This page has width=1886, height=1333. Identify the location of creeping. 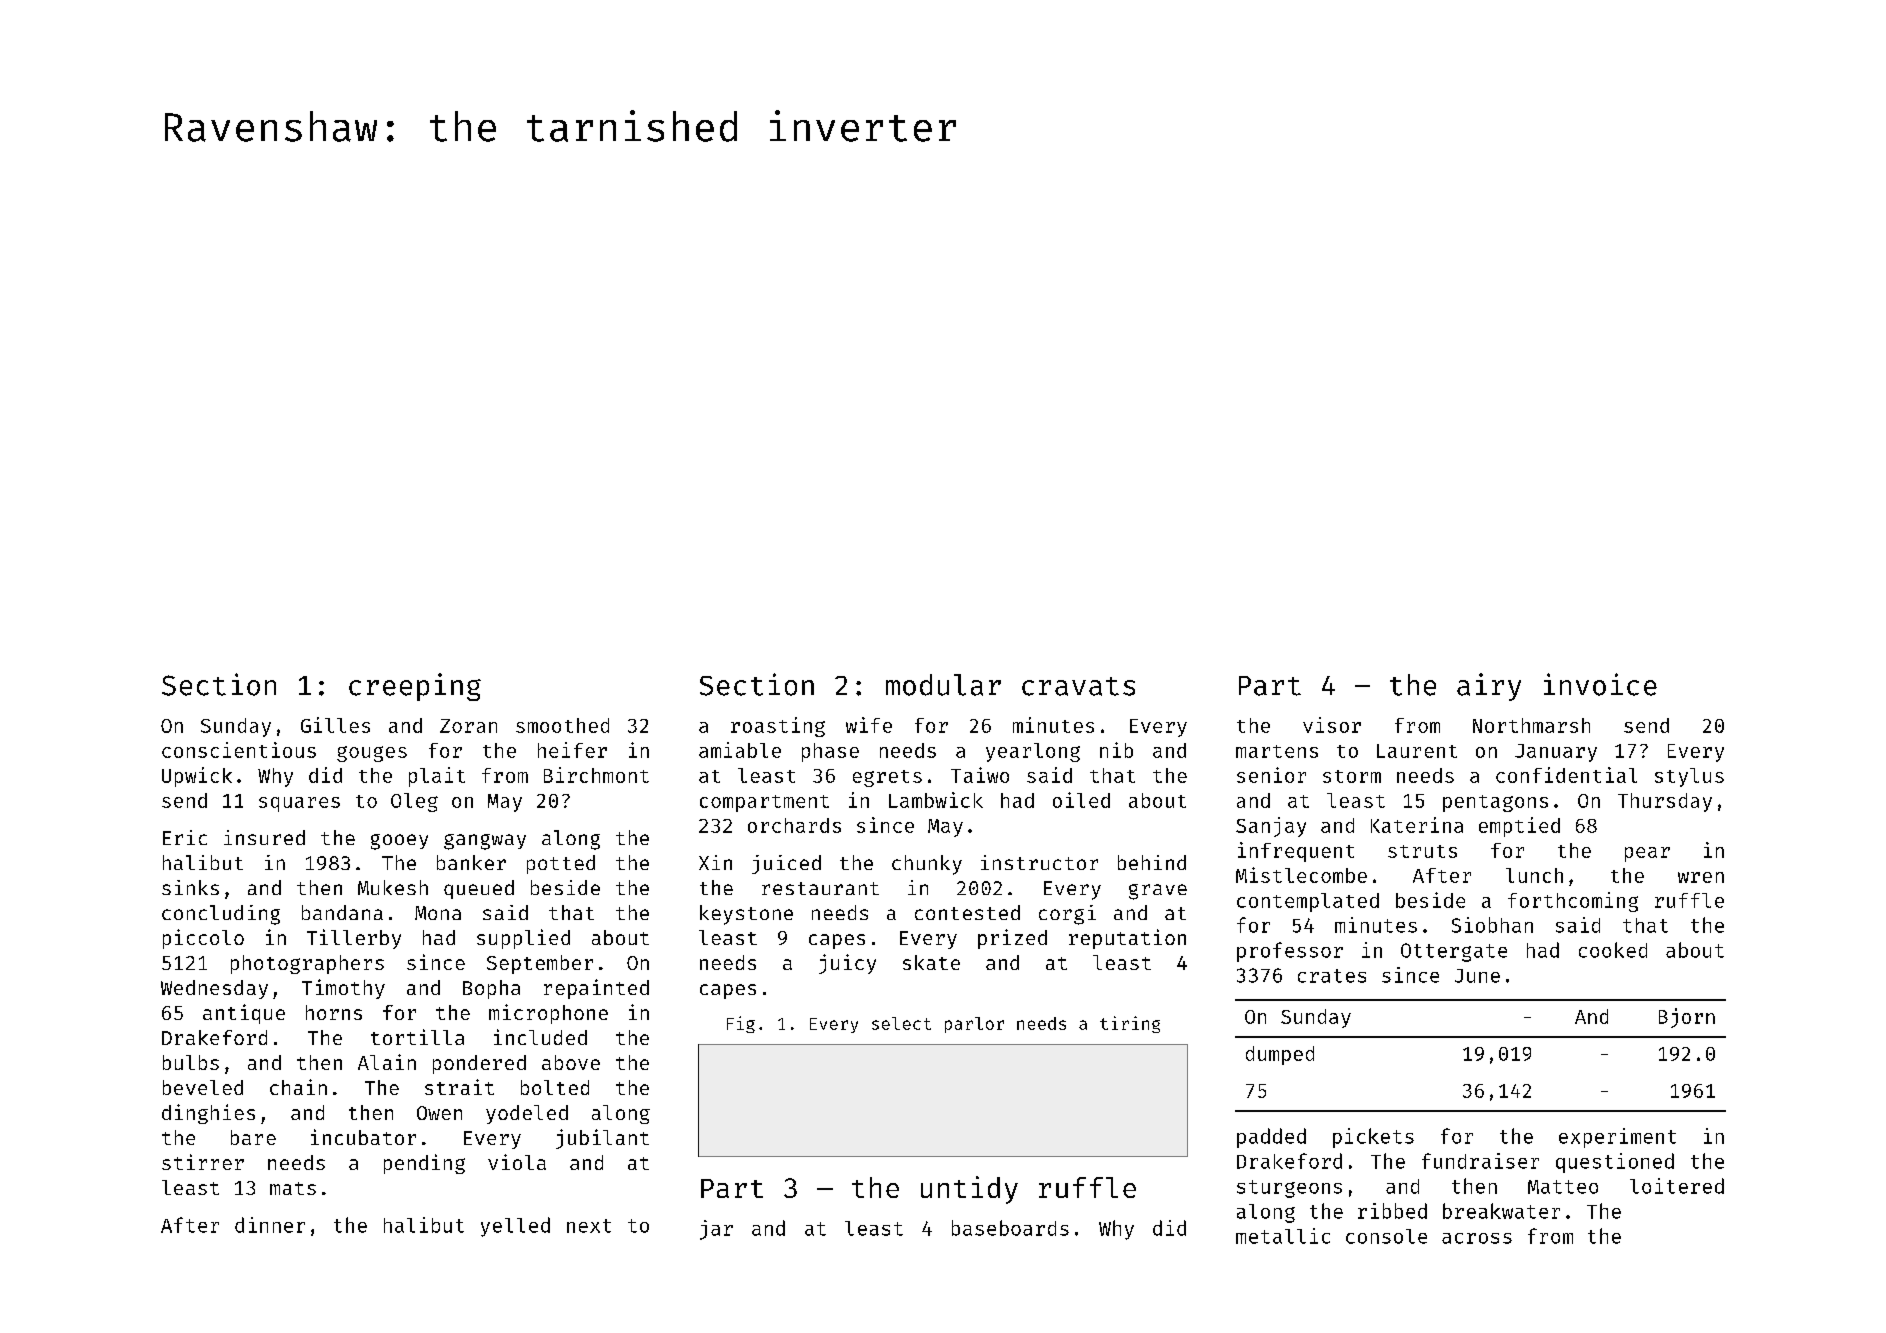
(415, 687).
